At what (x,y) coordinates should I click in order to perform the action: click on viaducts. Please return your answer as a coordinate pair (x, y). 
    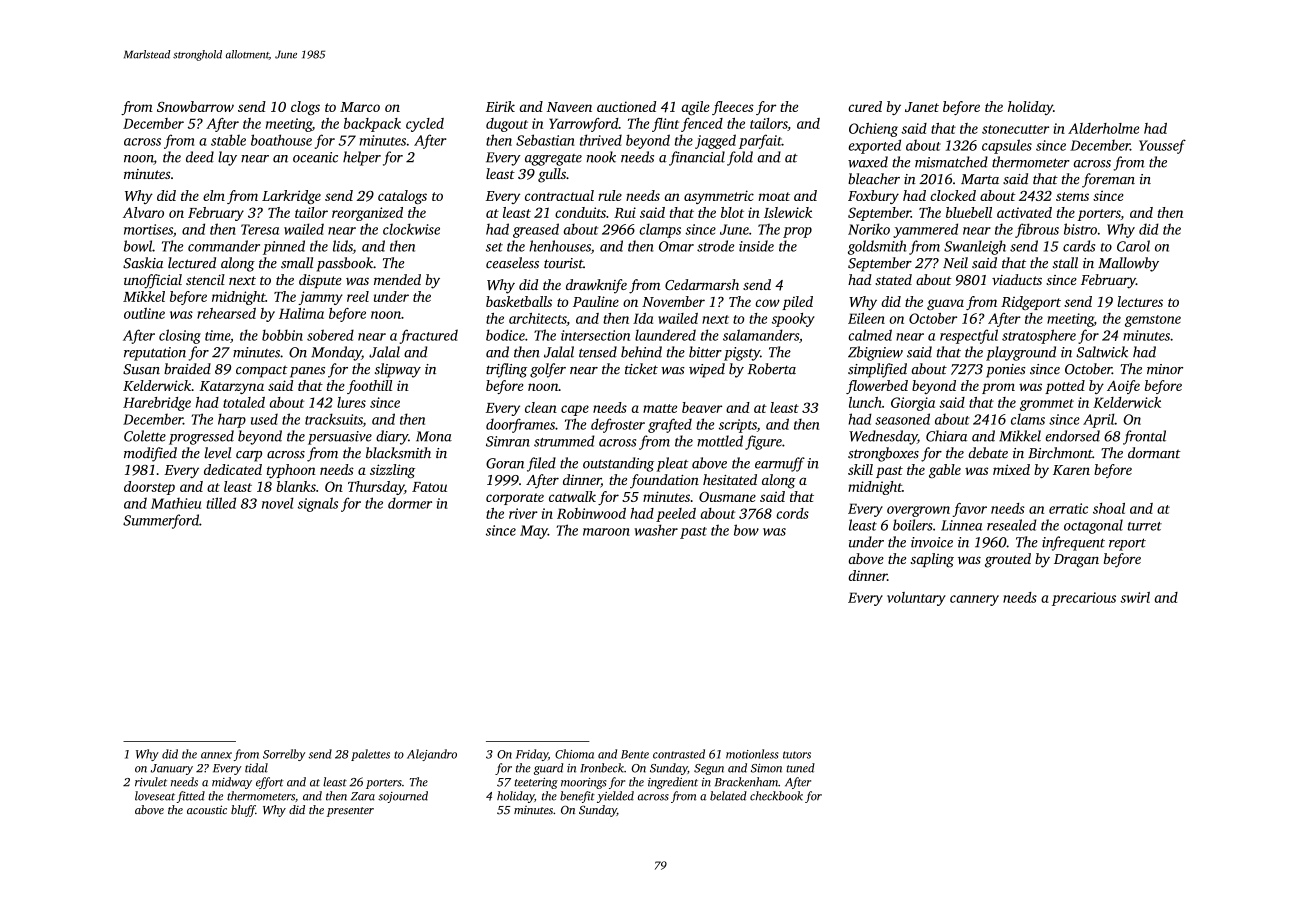
    Looking at the image, I should click on (1017, 279).
